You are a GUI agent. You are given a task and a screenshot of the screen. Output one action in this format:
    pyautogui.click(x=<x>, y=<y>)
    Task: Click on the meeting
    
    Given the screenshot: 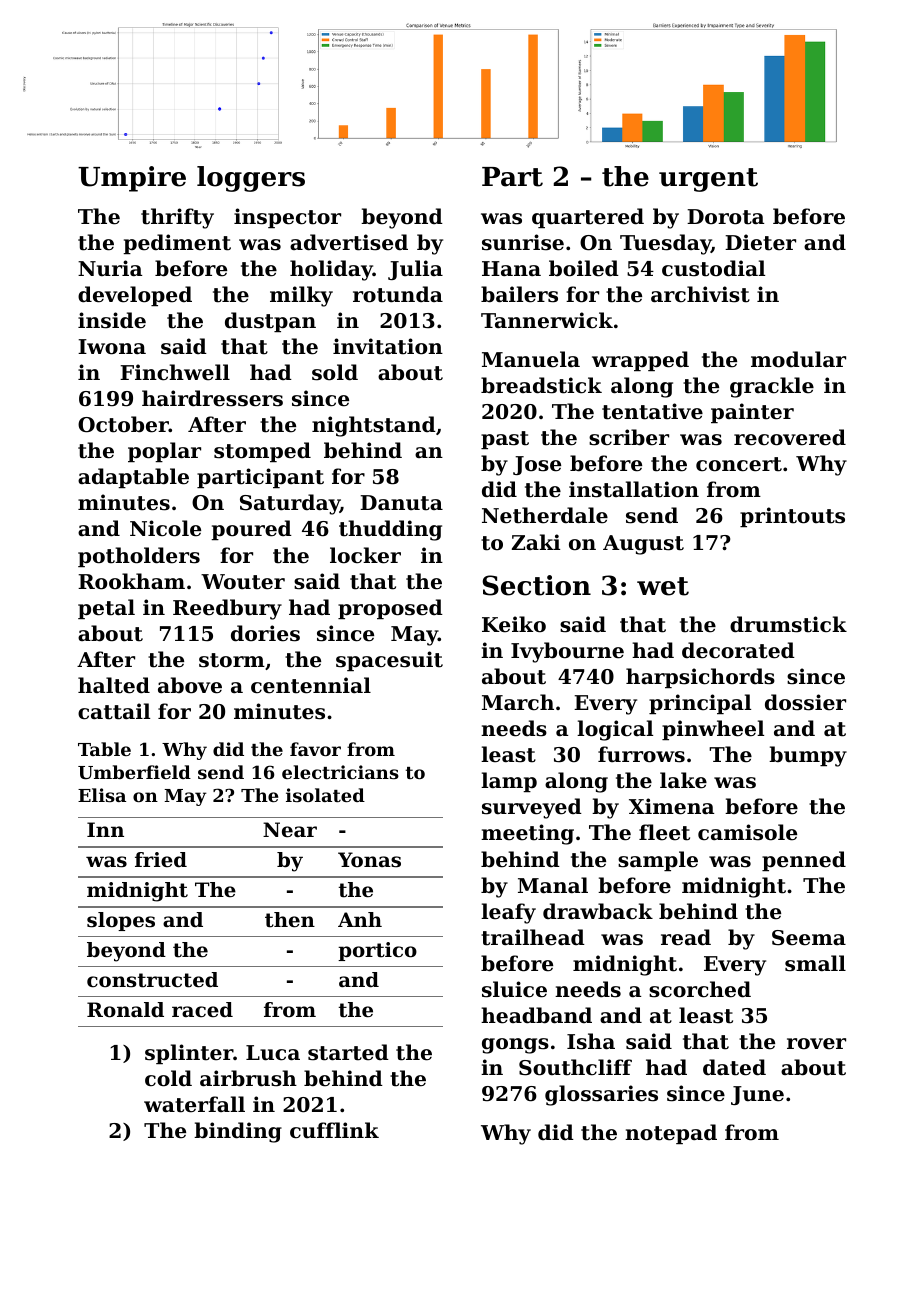 What is the action you would take?
    pyautogui.click(x=527, y=834)
